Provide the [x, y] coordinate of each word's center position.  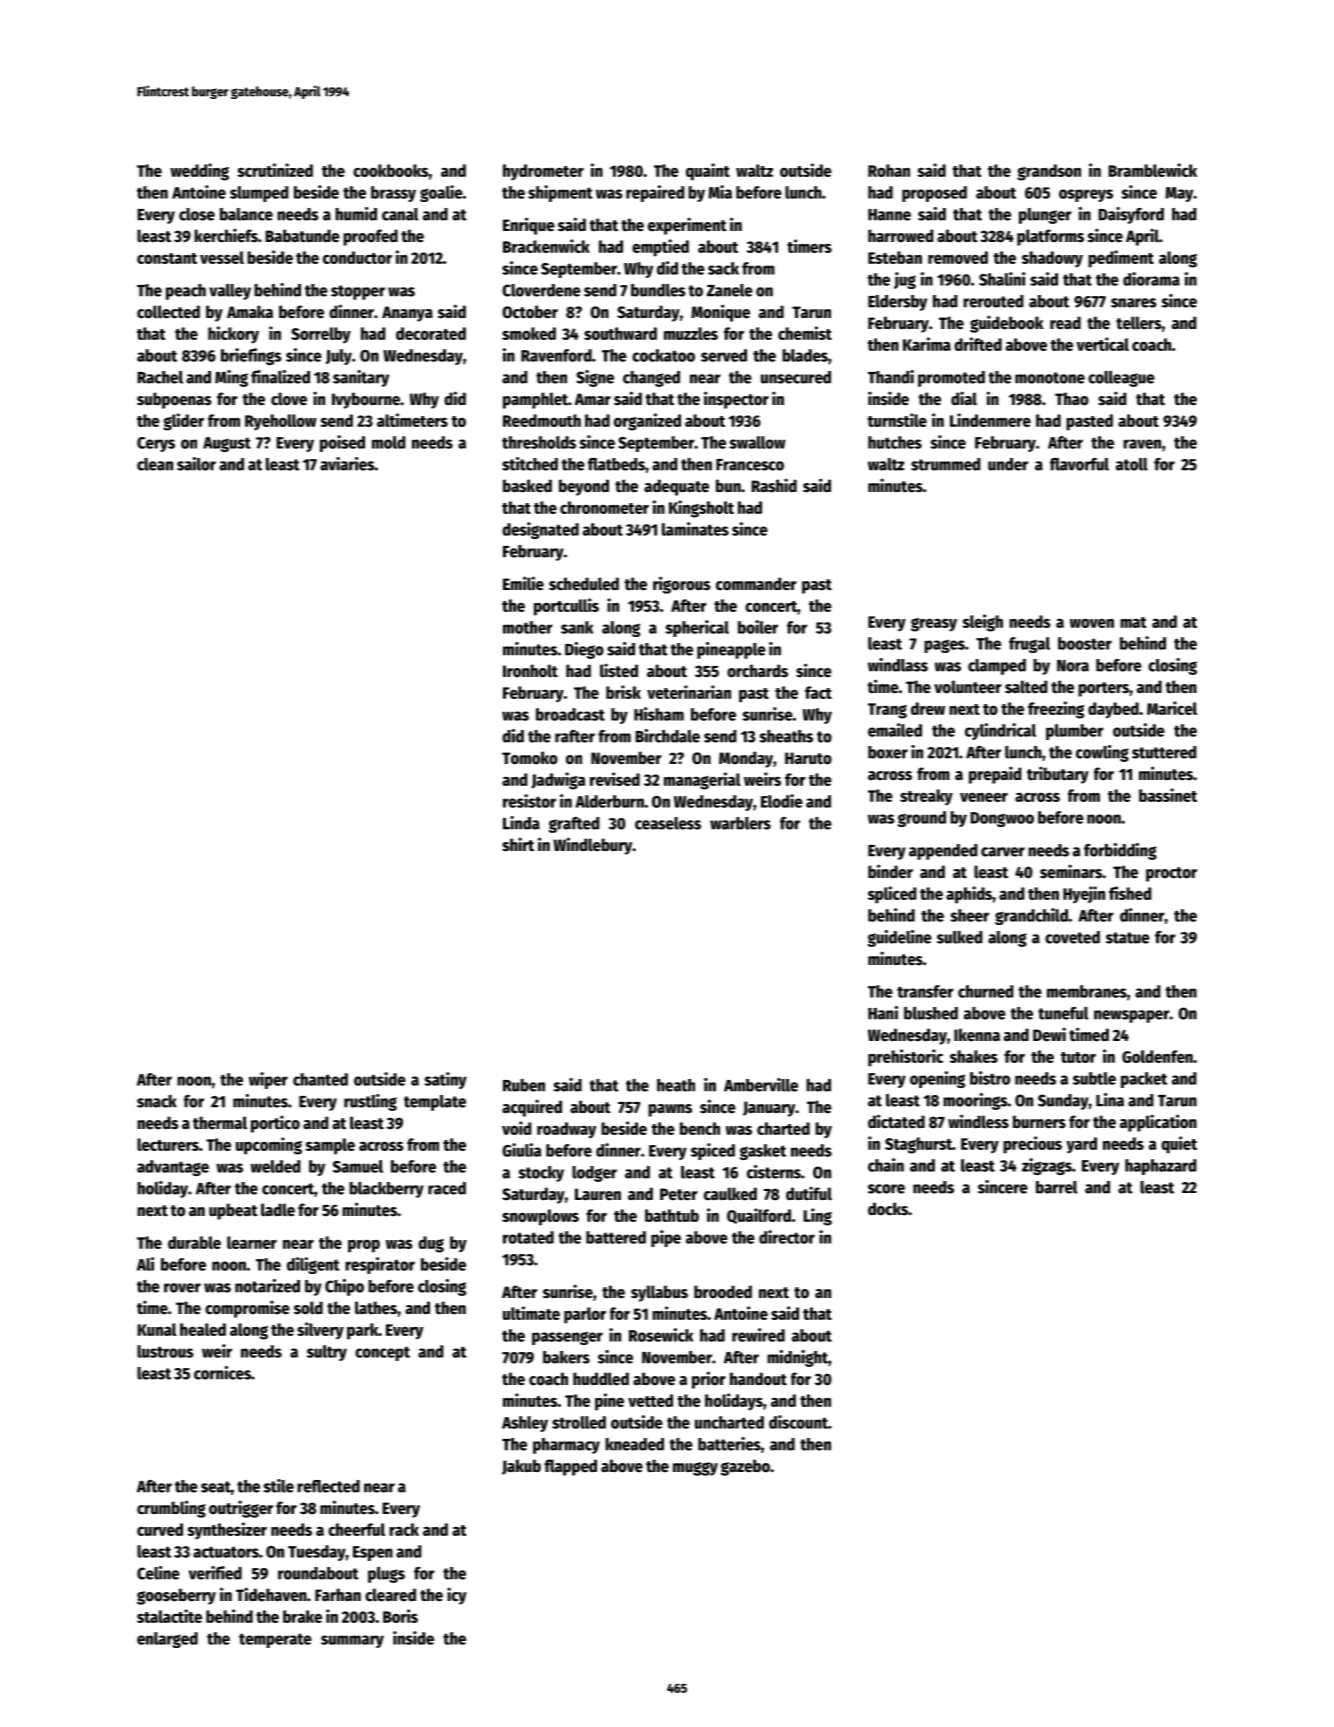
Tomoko [530, 758]
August [227, 444]
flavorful [1079, 464]
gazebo [745, 1467]
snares [1134, 303]
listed [619, 670]
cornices [222, 1373]
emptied [660, 248]
